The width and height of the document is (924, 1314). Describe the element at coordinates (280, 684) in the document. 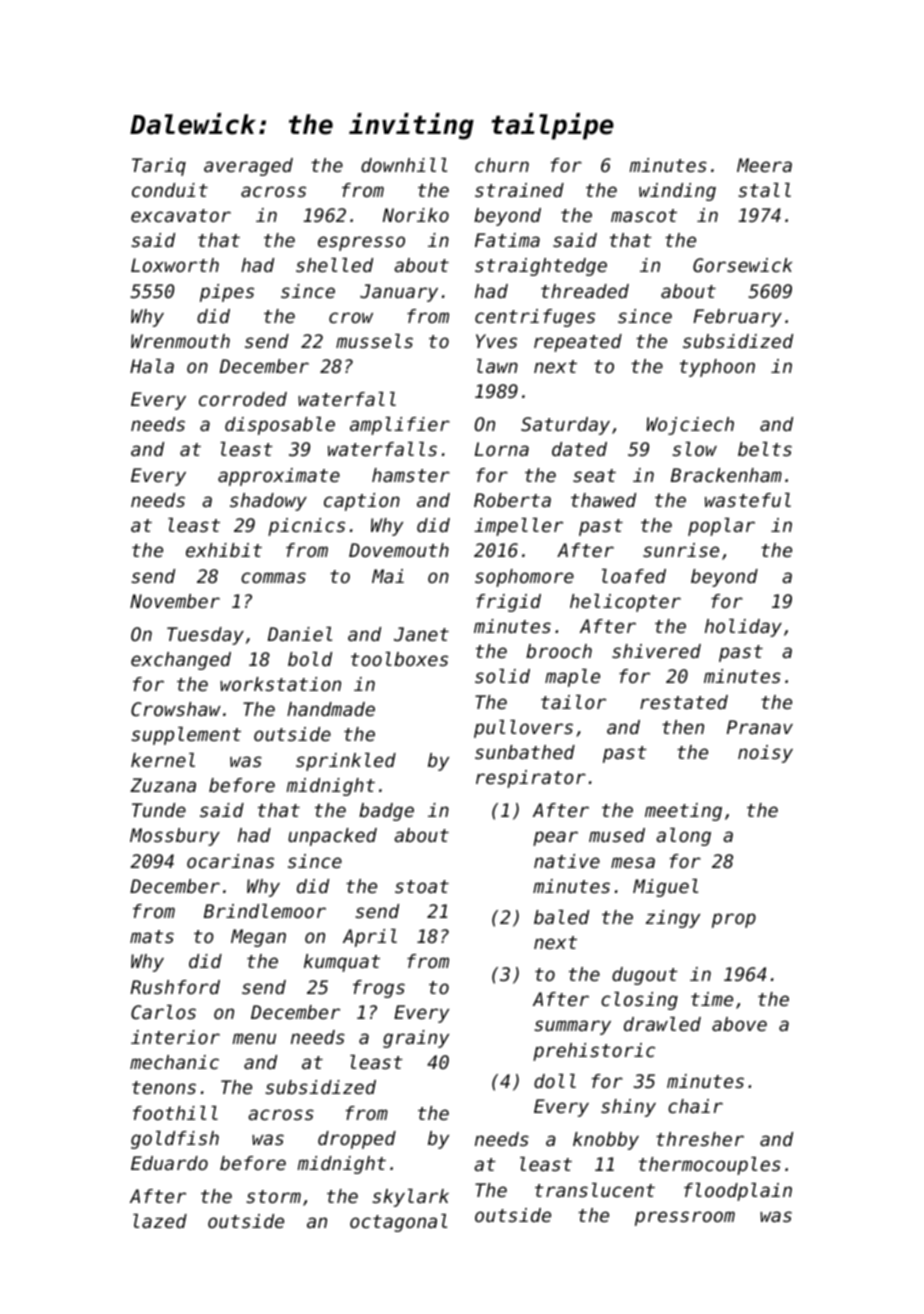

I see `workstation` at that location.
